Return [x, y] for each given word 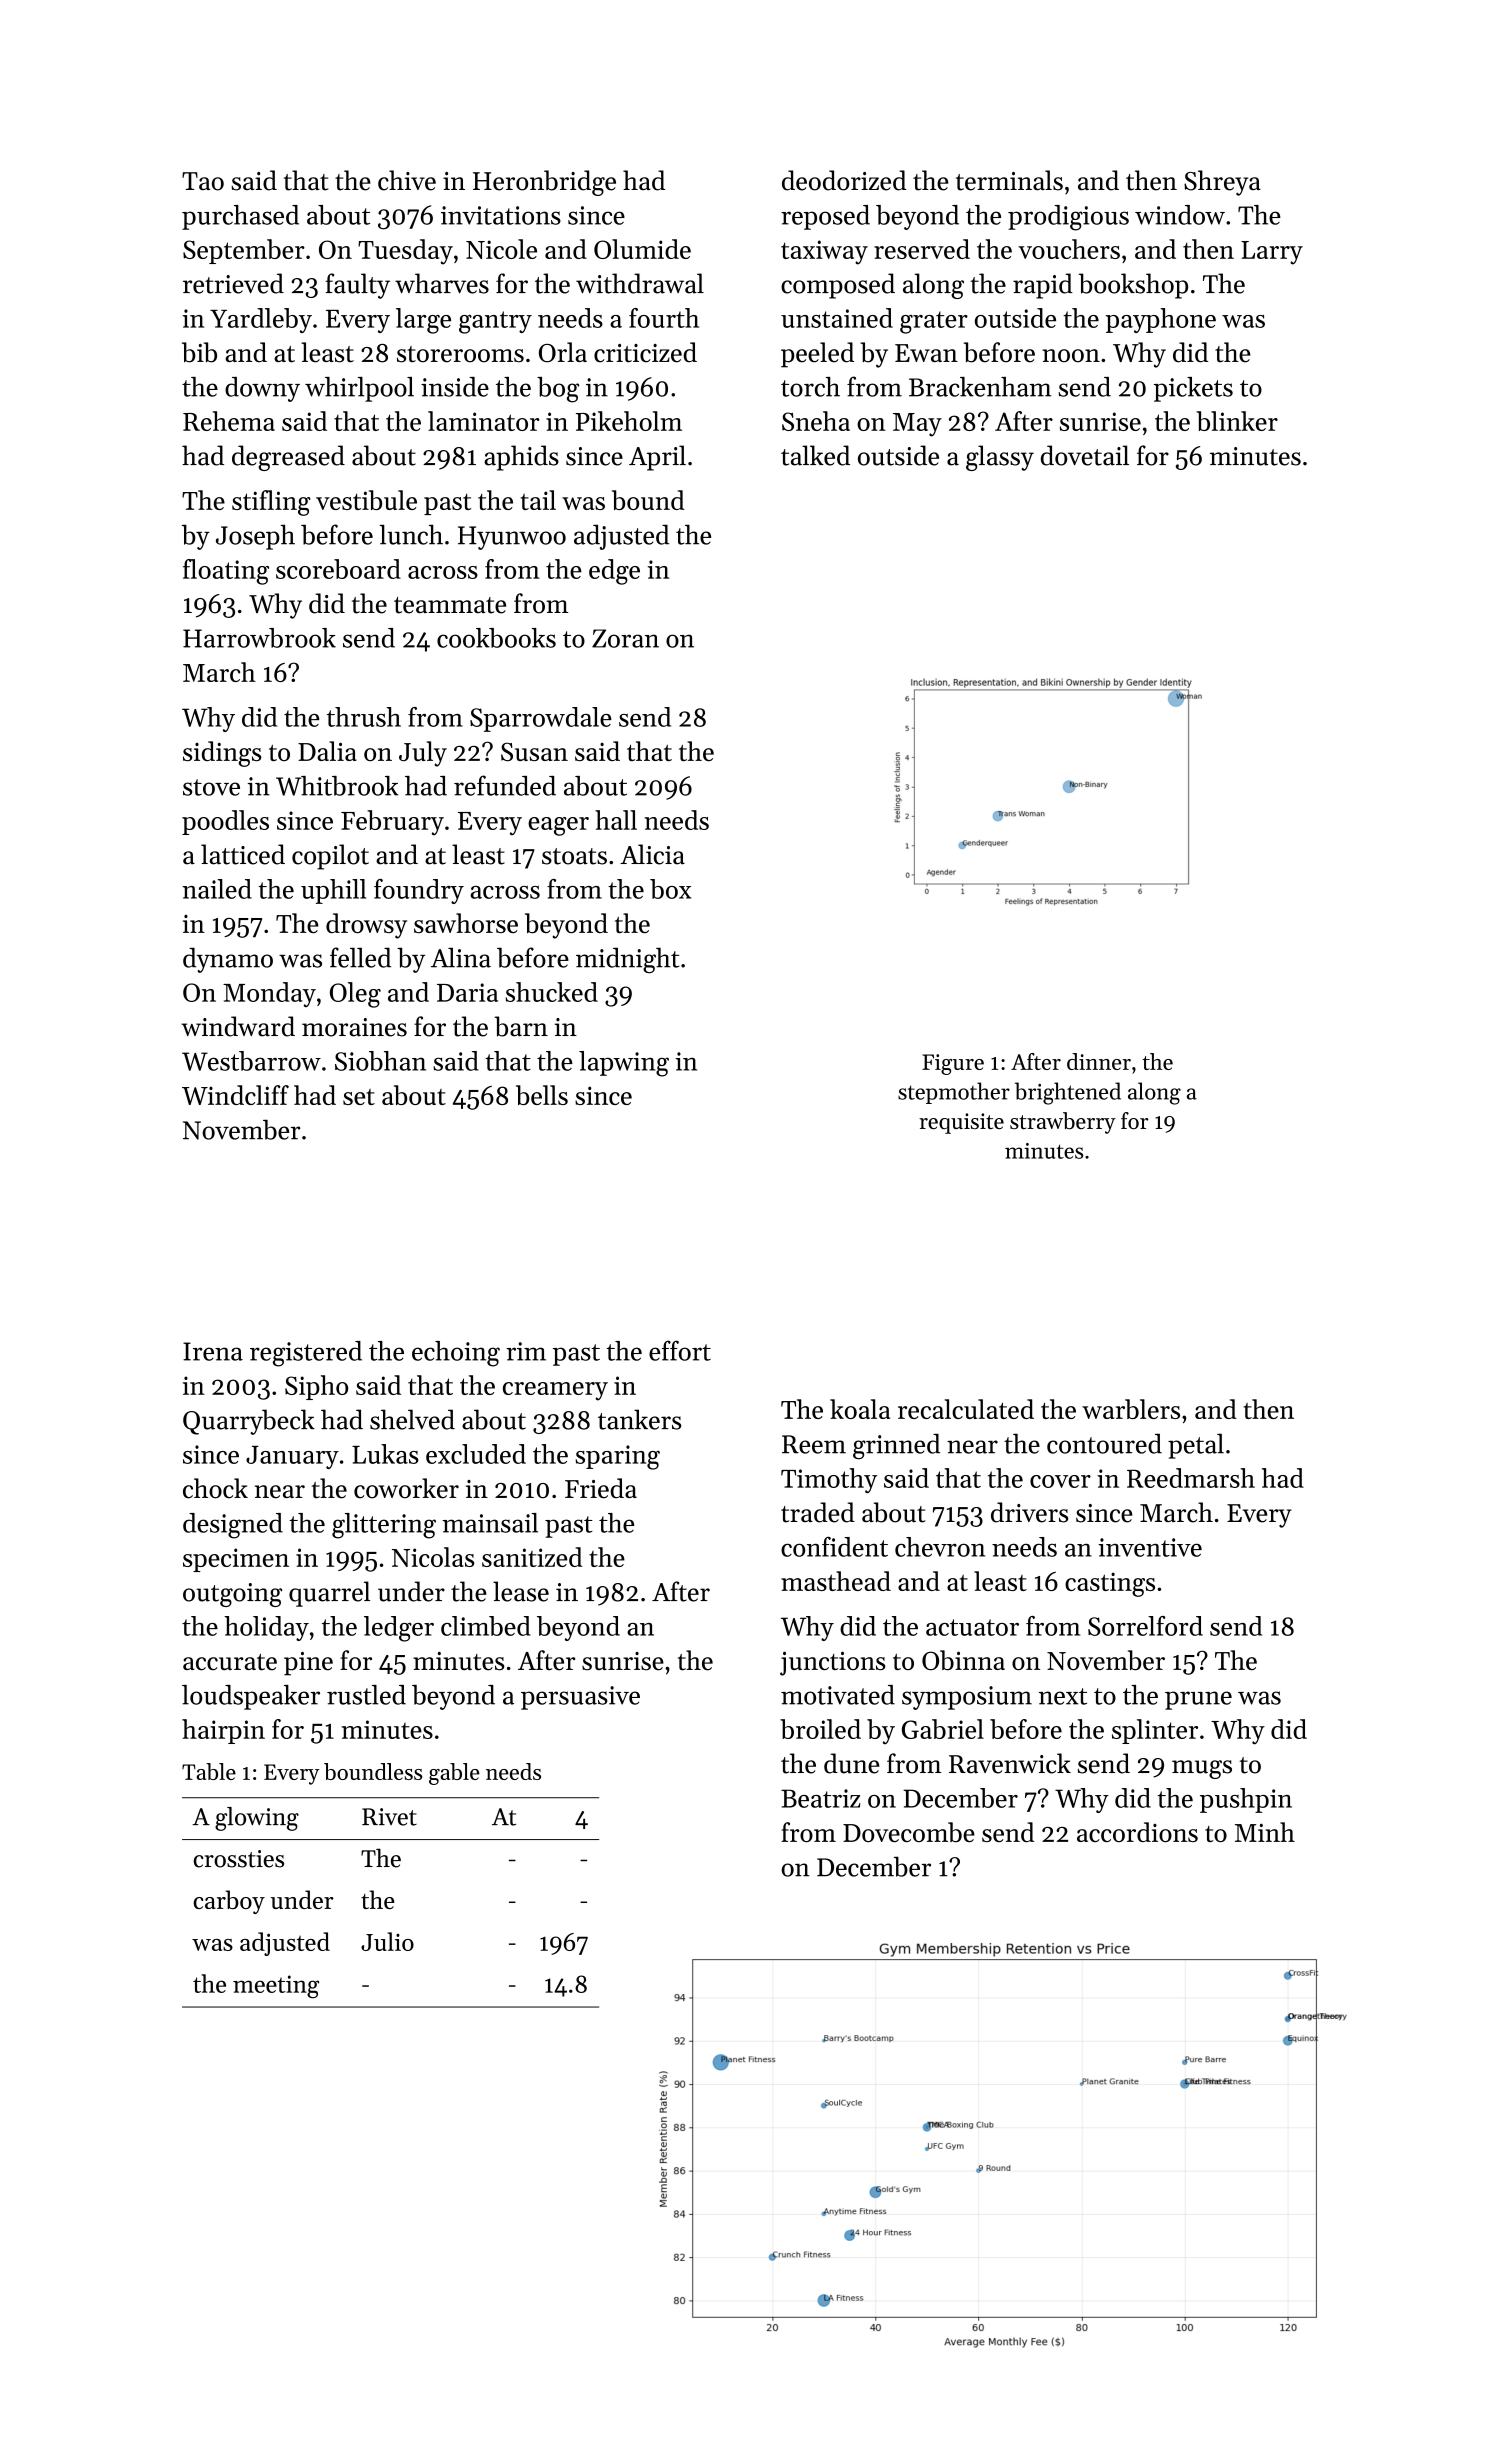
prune [1198, 1700]
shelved [412, 1419]
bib [199, 352]
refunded [505, 785]
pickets [1193, 389]
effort [680, 1350]
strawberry [1063, 1123]
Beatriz [820, 1798]
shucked [552, 992]
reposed [825, 217]
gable [454, 1774]
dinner [1099, 1061]
